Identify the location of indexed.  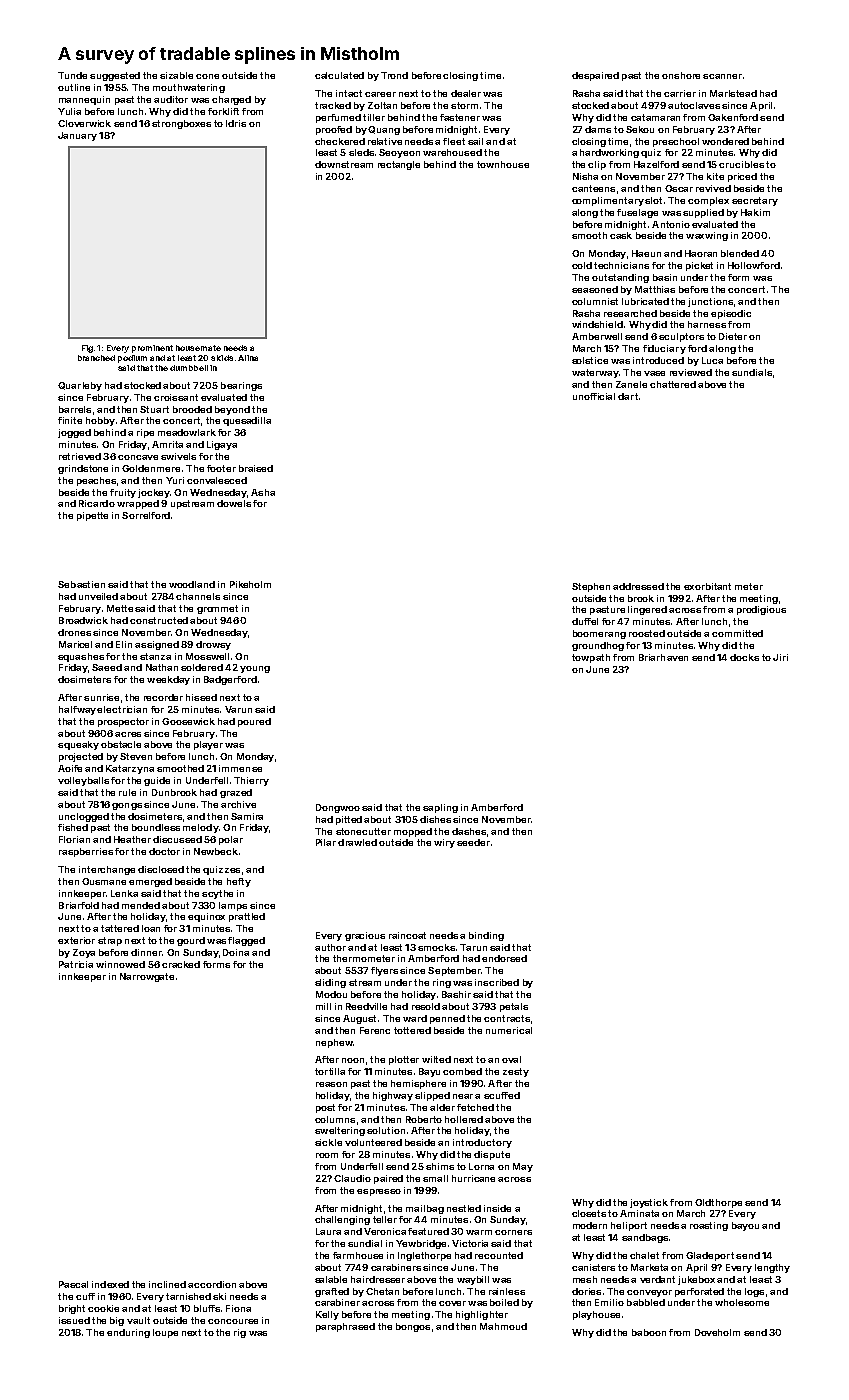
(110, 1284).
